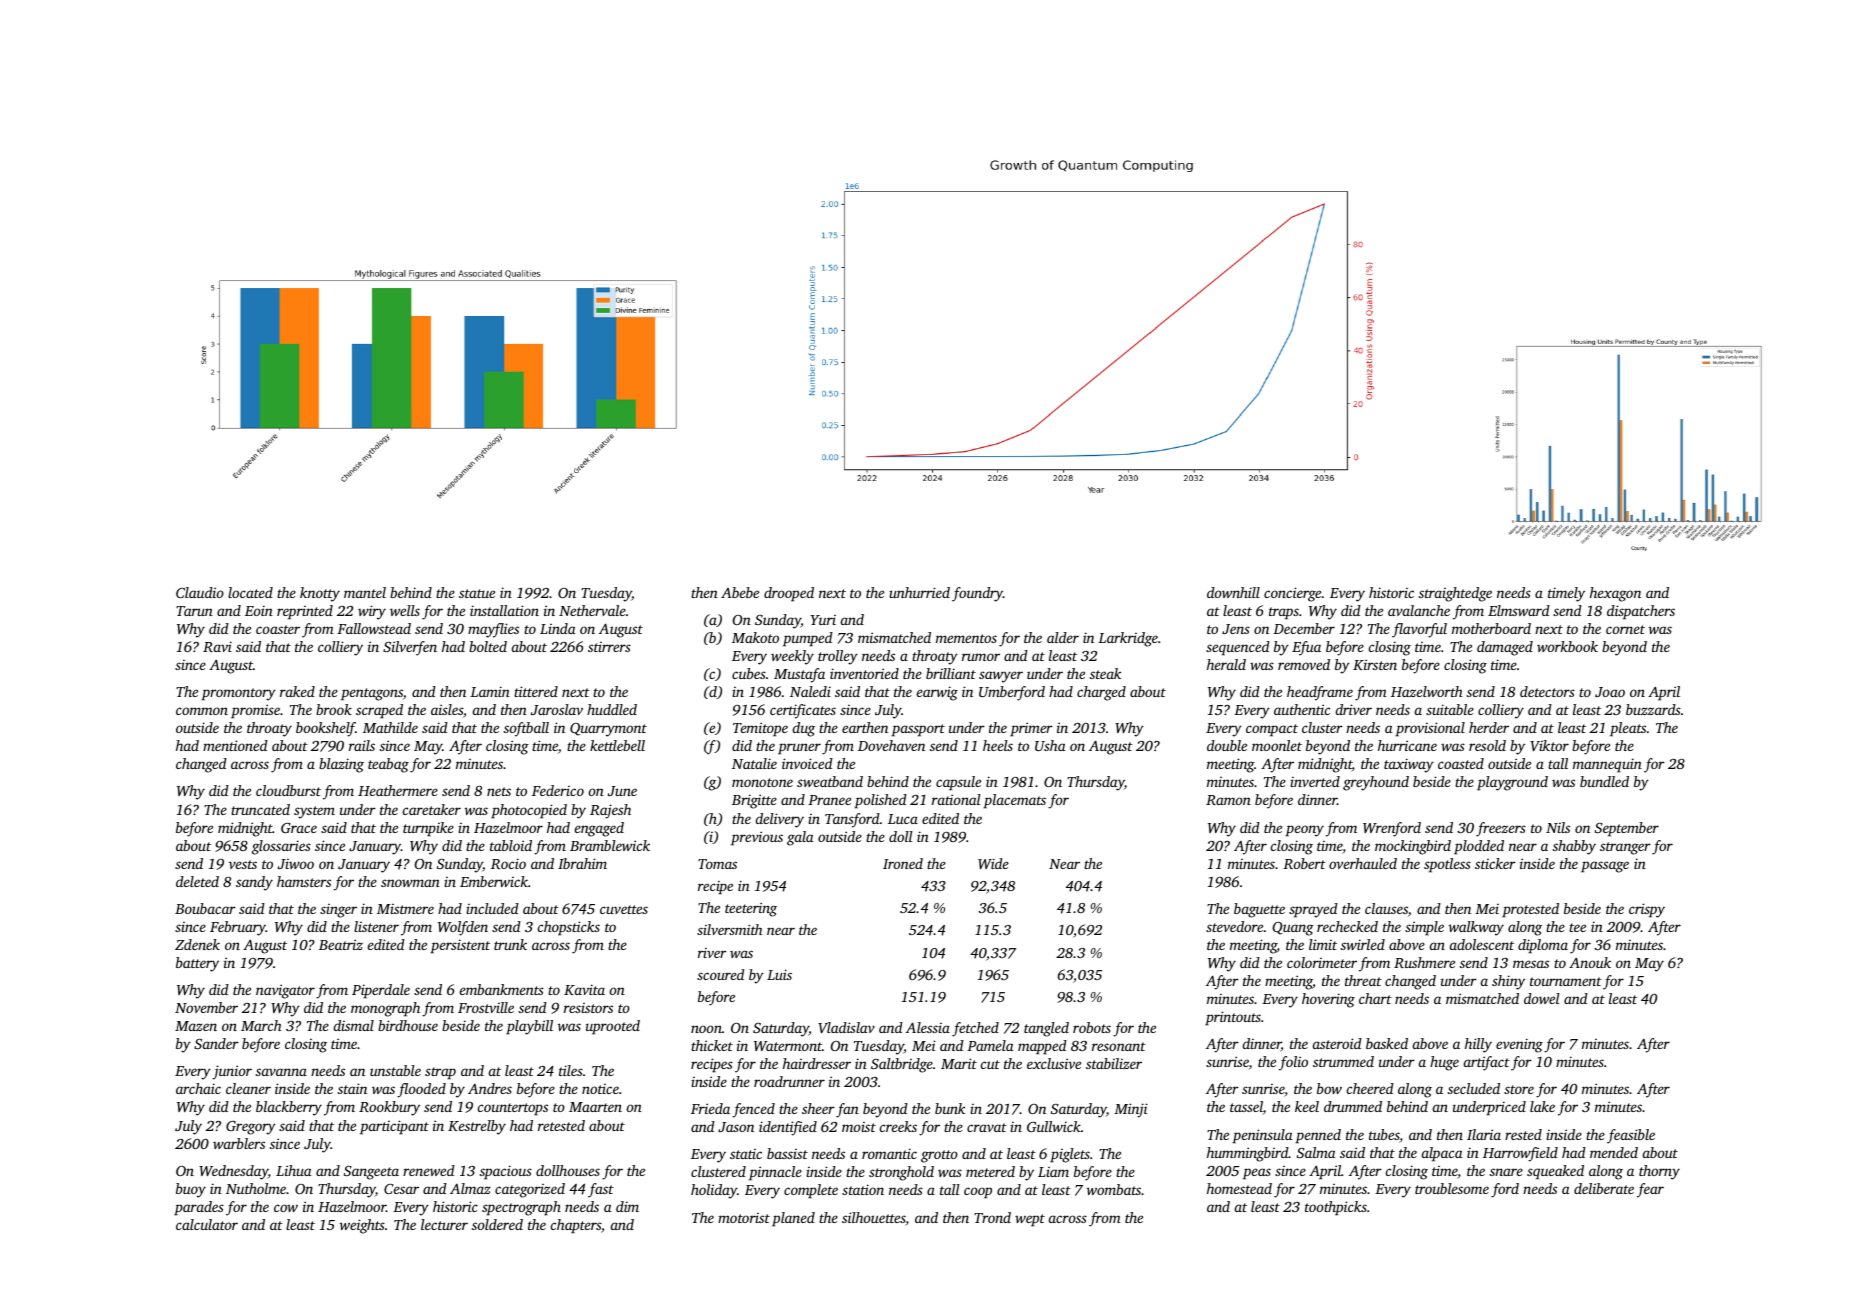 The height and width of the image is (1316, 1861). Describe the element at coordinates (197, 944) in the image. I see `Zdenek` at that location.
